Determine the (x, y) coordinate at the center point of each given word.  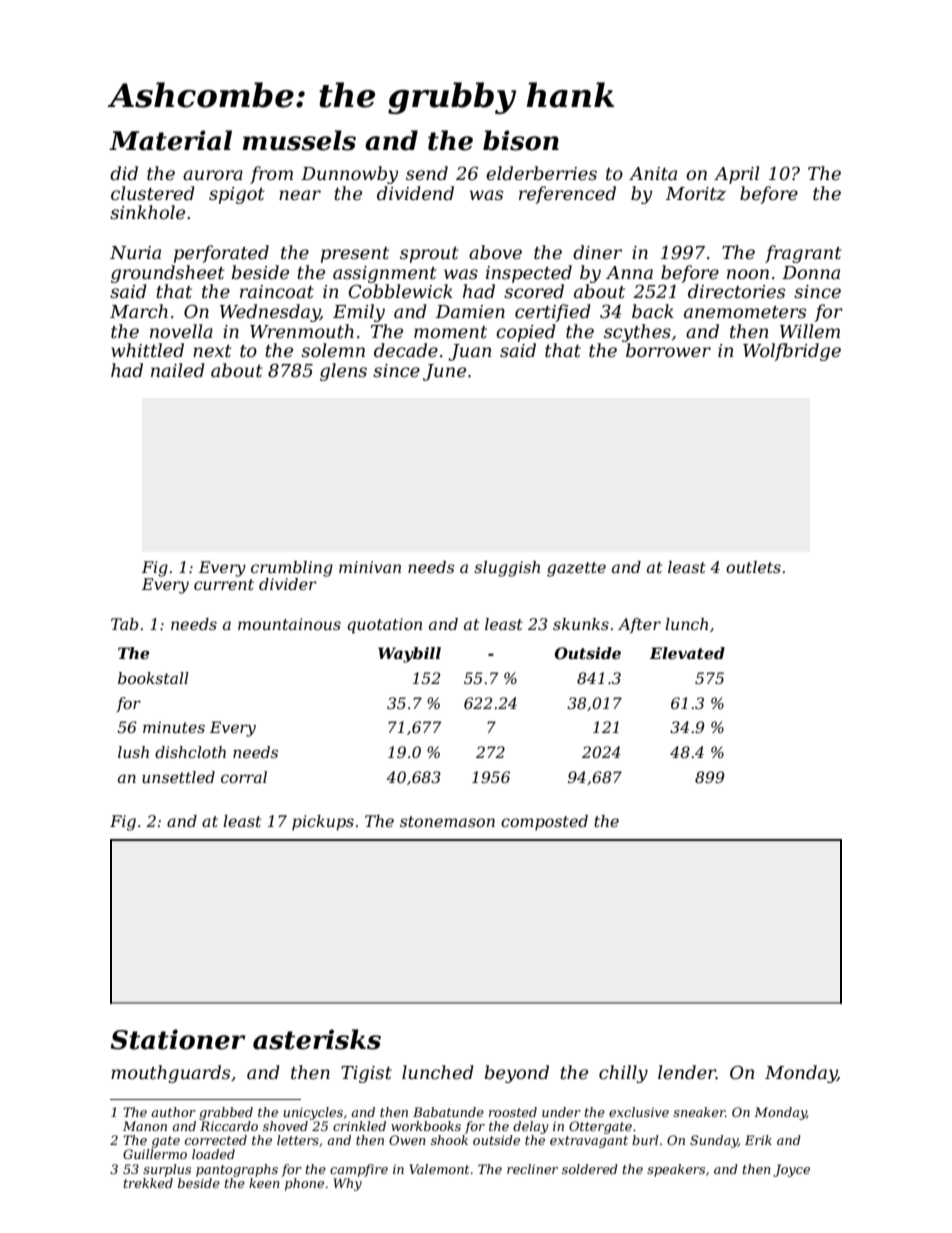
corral (244, 777)
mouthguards (170, 1074)
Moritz (695, 194)
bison (521, 140)
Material (170, 140)
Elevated (687, 653)
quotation (384, 626)
